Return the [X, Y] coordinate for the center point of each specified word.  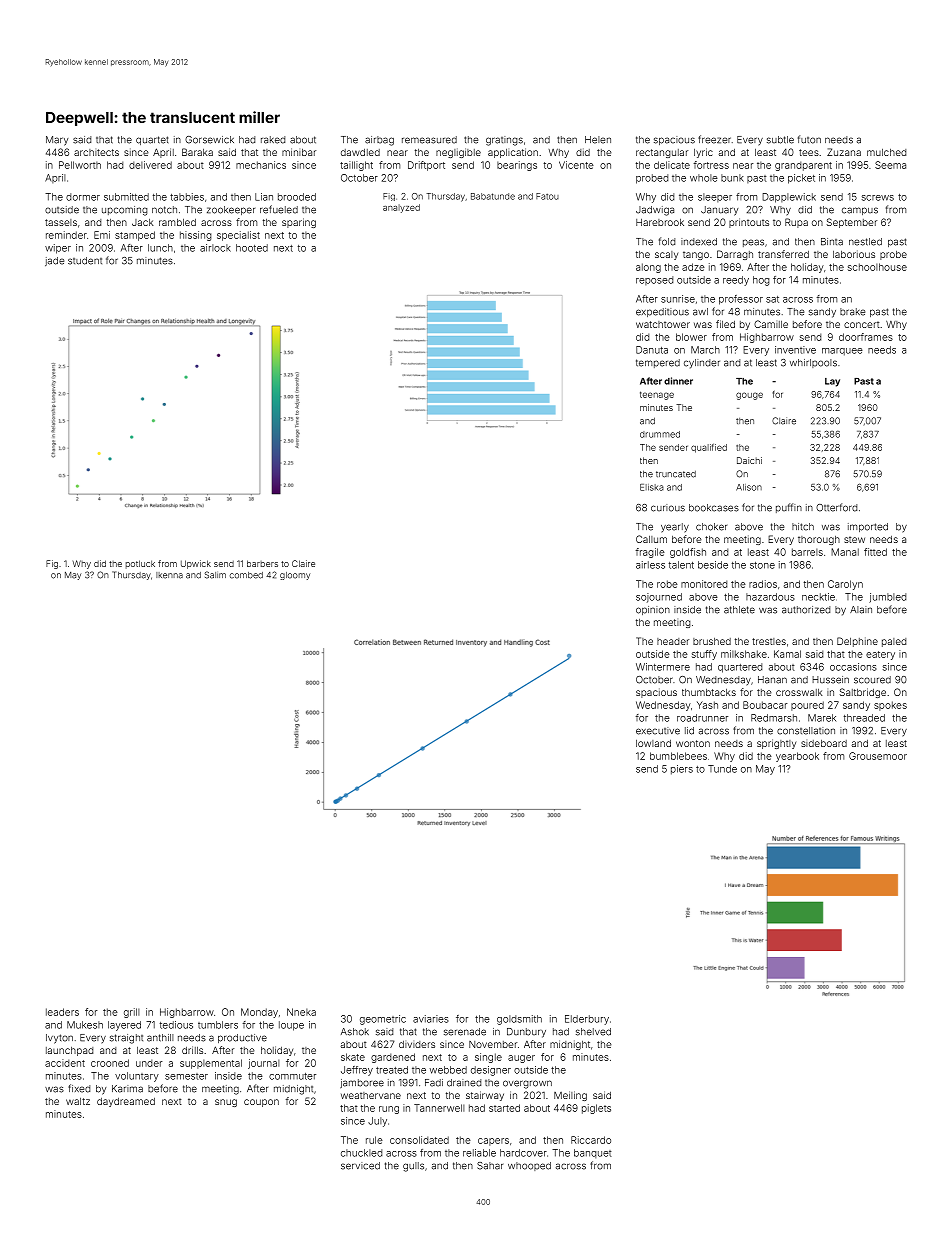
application [513, 153]
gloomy [295, 576]
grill [132, 1013]
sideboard [824, 743]
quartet [152, 140]
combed [246, 575]
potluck [140, 564]
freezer [714, 139]
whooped [529, 1166]
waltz [78, 1101]
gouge [749, 396]
